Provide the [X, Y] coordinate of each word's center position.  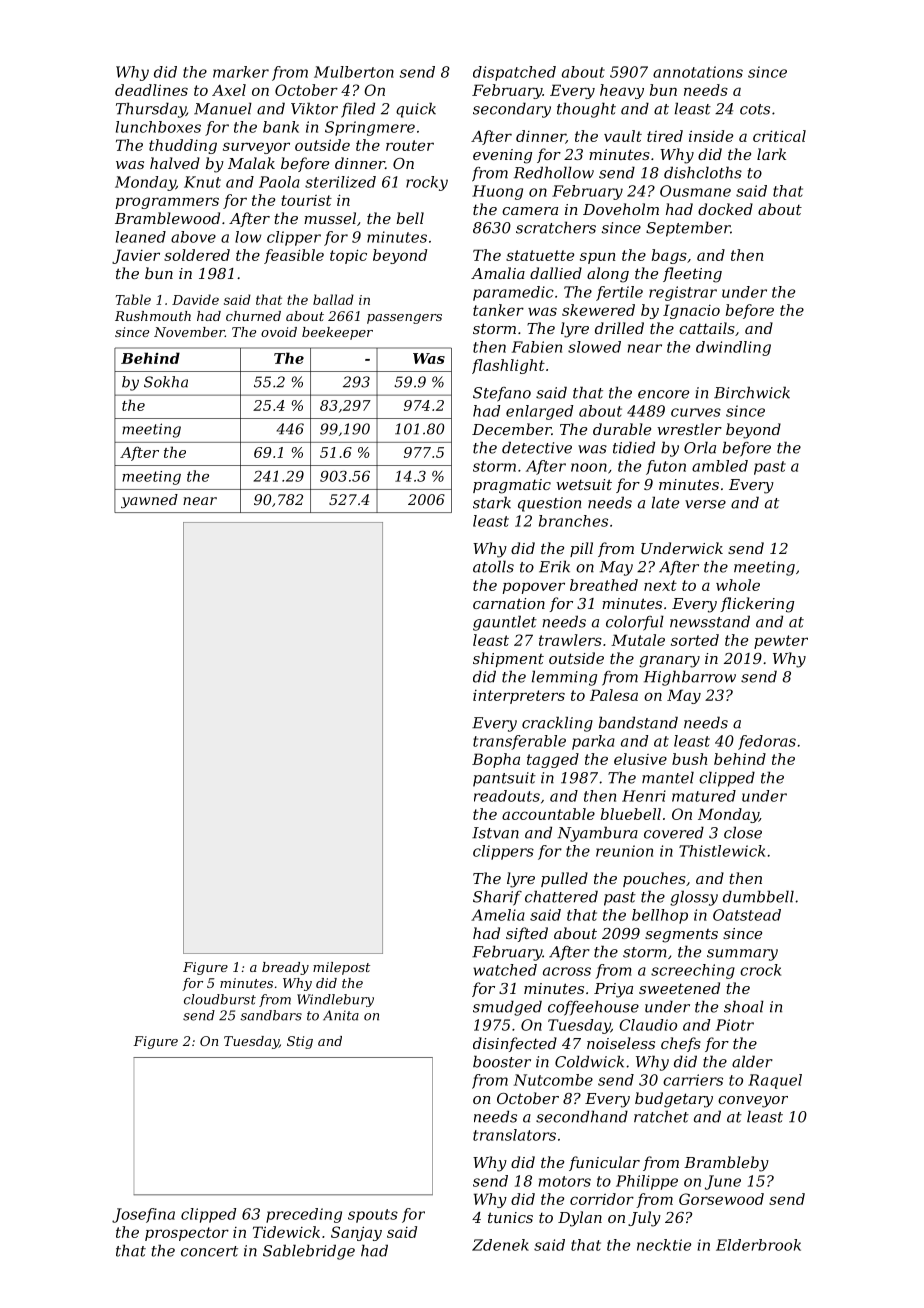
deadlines [151, 90]
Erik [554, 566]
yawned [149, 501]
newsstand [710, 621]
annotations [698, 72]
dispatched [514, 73]
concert [209, 1251]
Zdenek [500, 1245]
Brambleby [726, 1164]
